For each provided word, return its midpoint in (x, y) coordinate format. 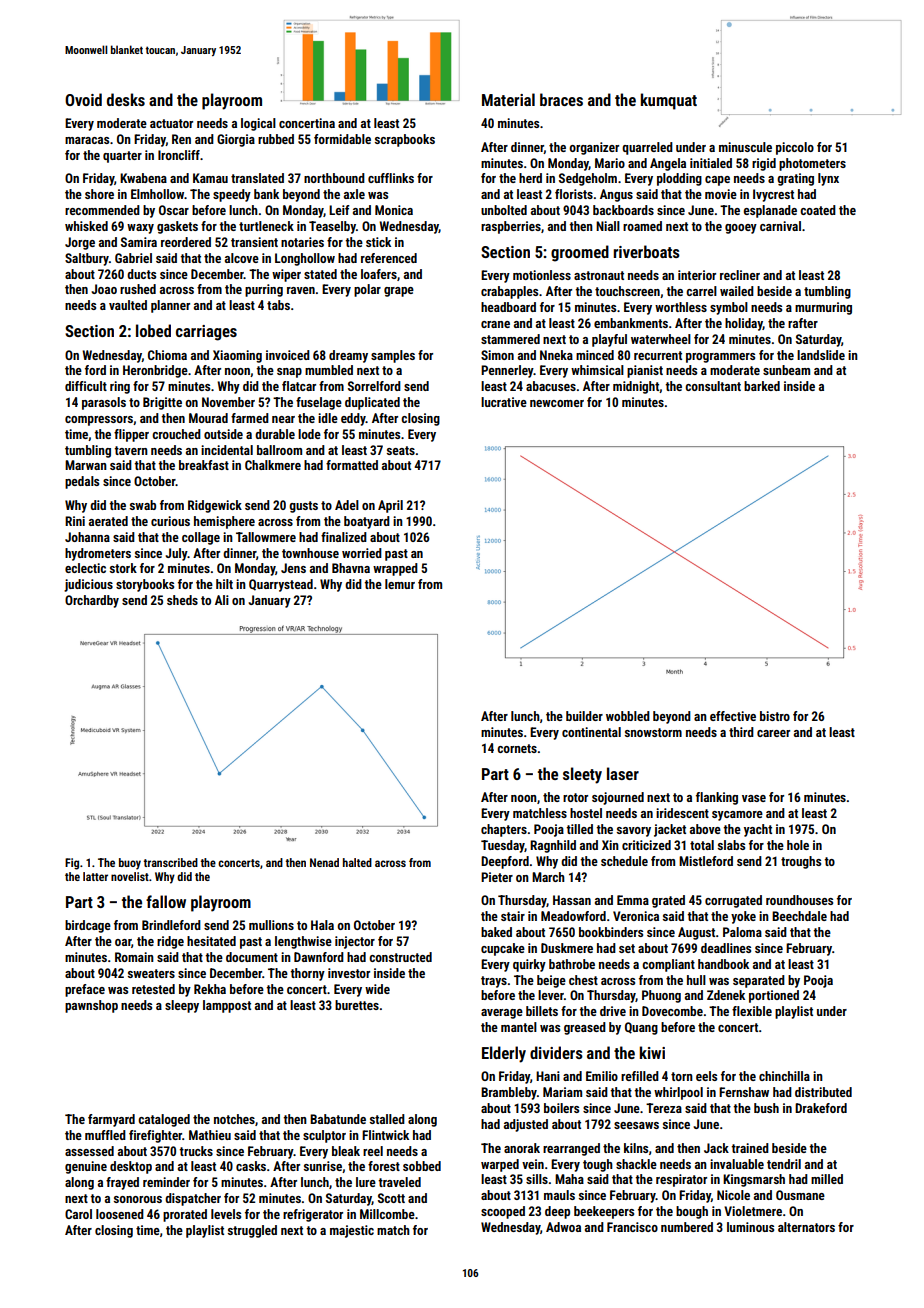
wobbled (628, 716)
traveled (399, 1182)
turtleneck (266, 226)
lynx (828, 179)
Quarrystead (281, 585)
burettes (357, 1005)
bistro (775, 716)
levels (226, 1214)
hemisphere (224, 522)
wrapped (395, 569)
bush (766, 1108)
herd (530, 178)
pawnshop (91, 1006)
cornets (517, 748)
